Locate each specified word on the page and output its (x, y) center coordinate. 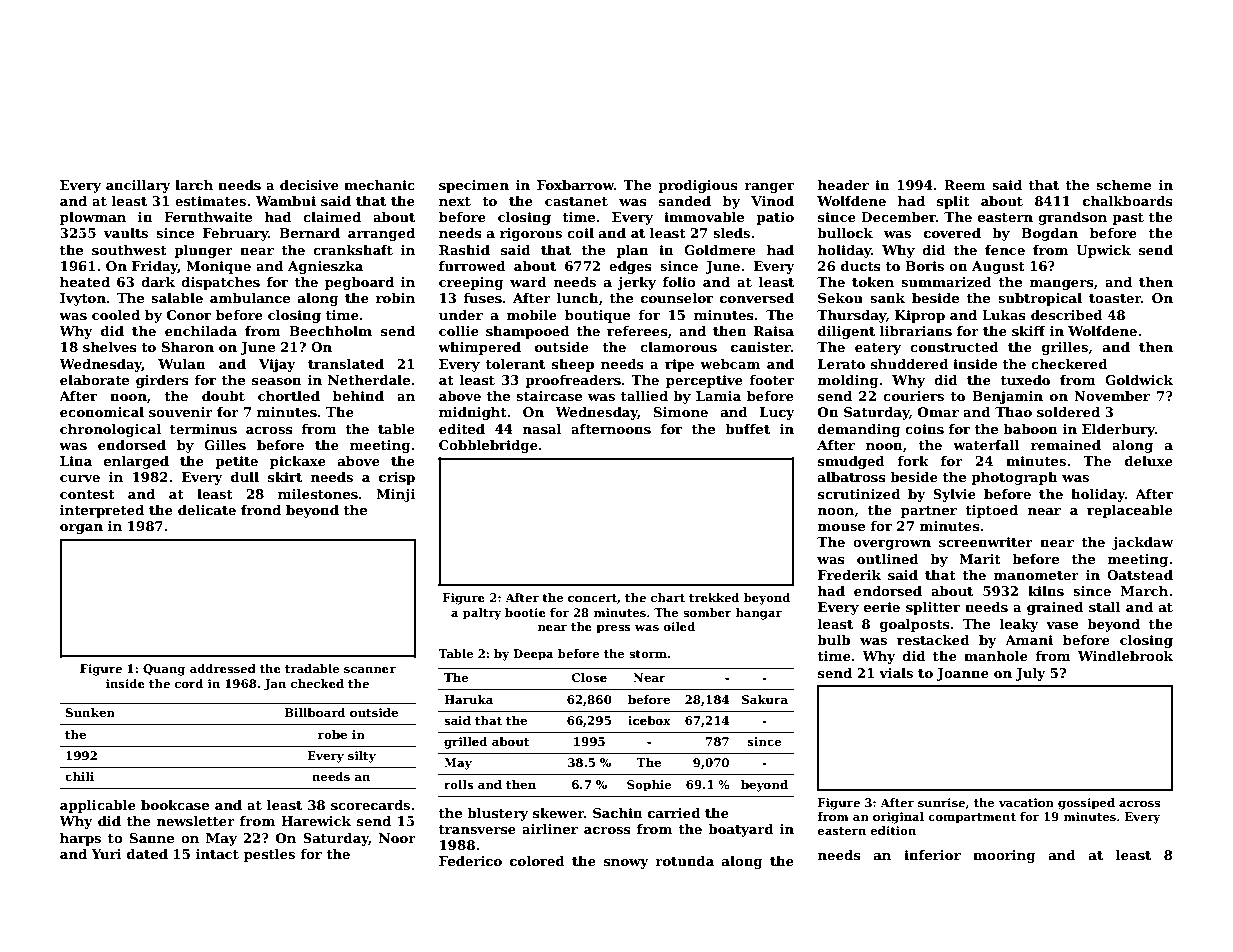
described (1067, 315)
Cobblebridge (488, 446)
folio (679, 282)
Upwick (1103, 251)
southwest (129, 250)
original (898, 818)
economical (102, 412)
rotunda (684, 861)
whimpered (479, 348)
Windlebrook (1125, 656)
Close (589, 677)
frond (261, 510)
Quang (164, 670)
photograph (1014, 478)
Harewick (316, 821)
